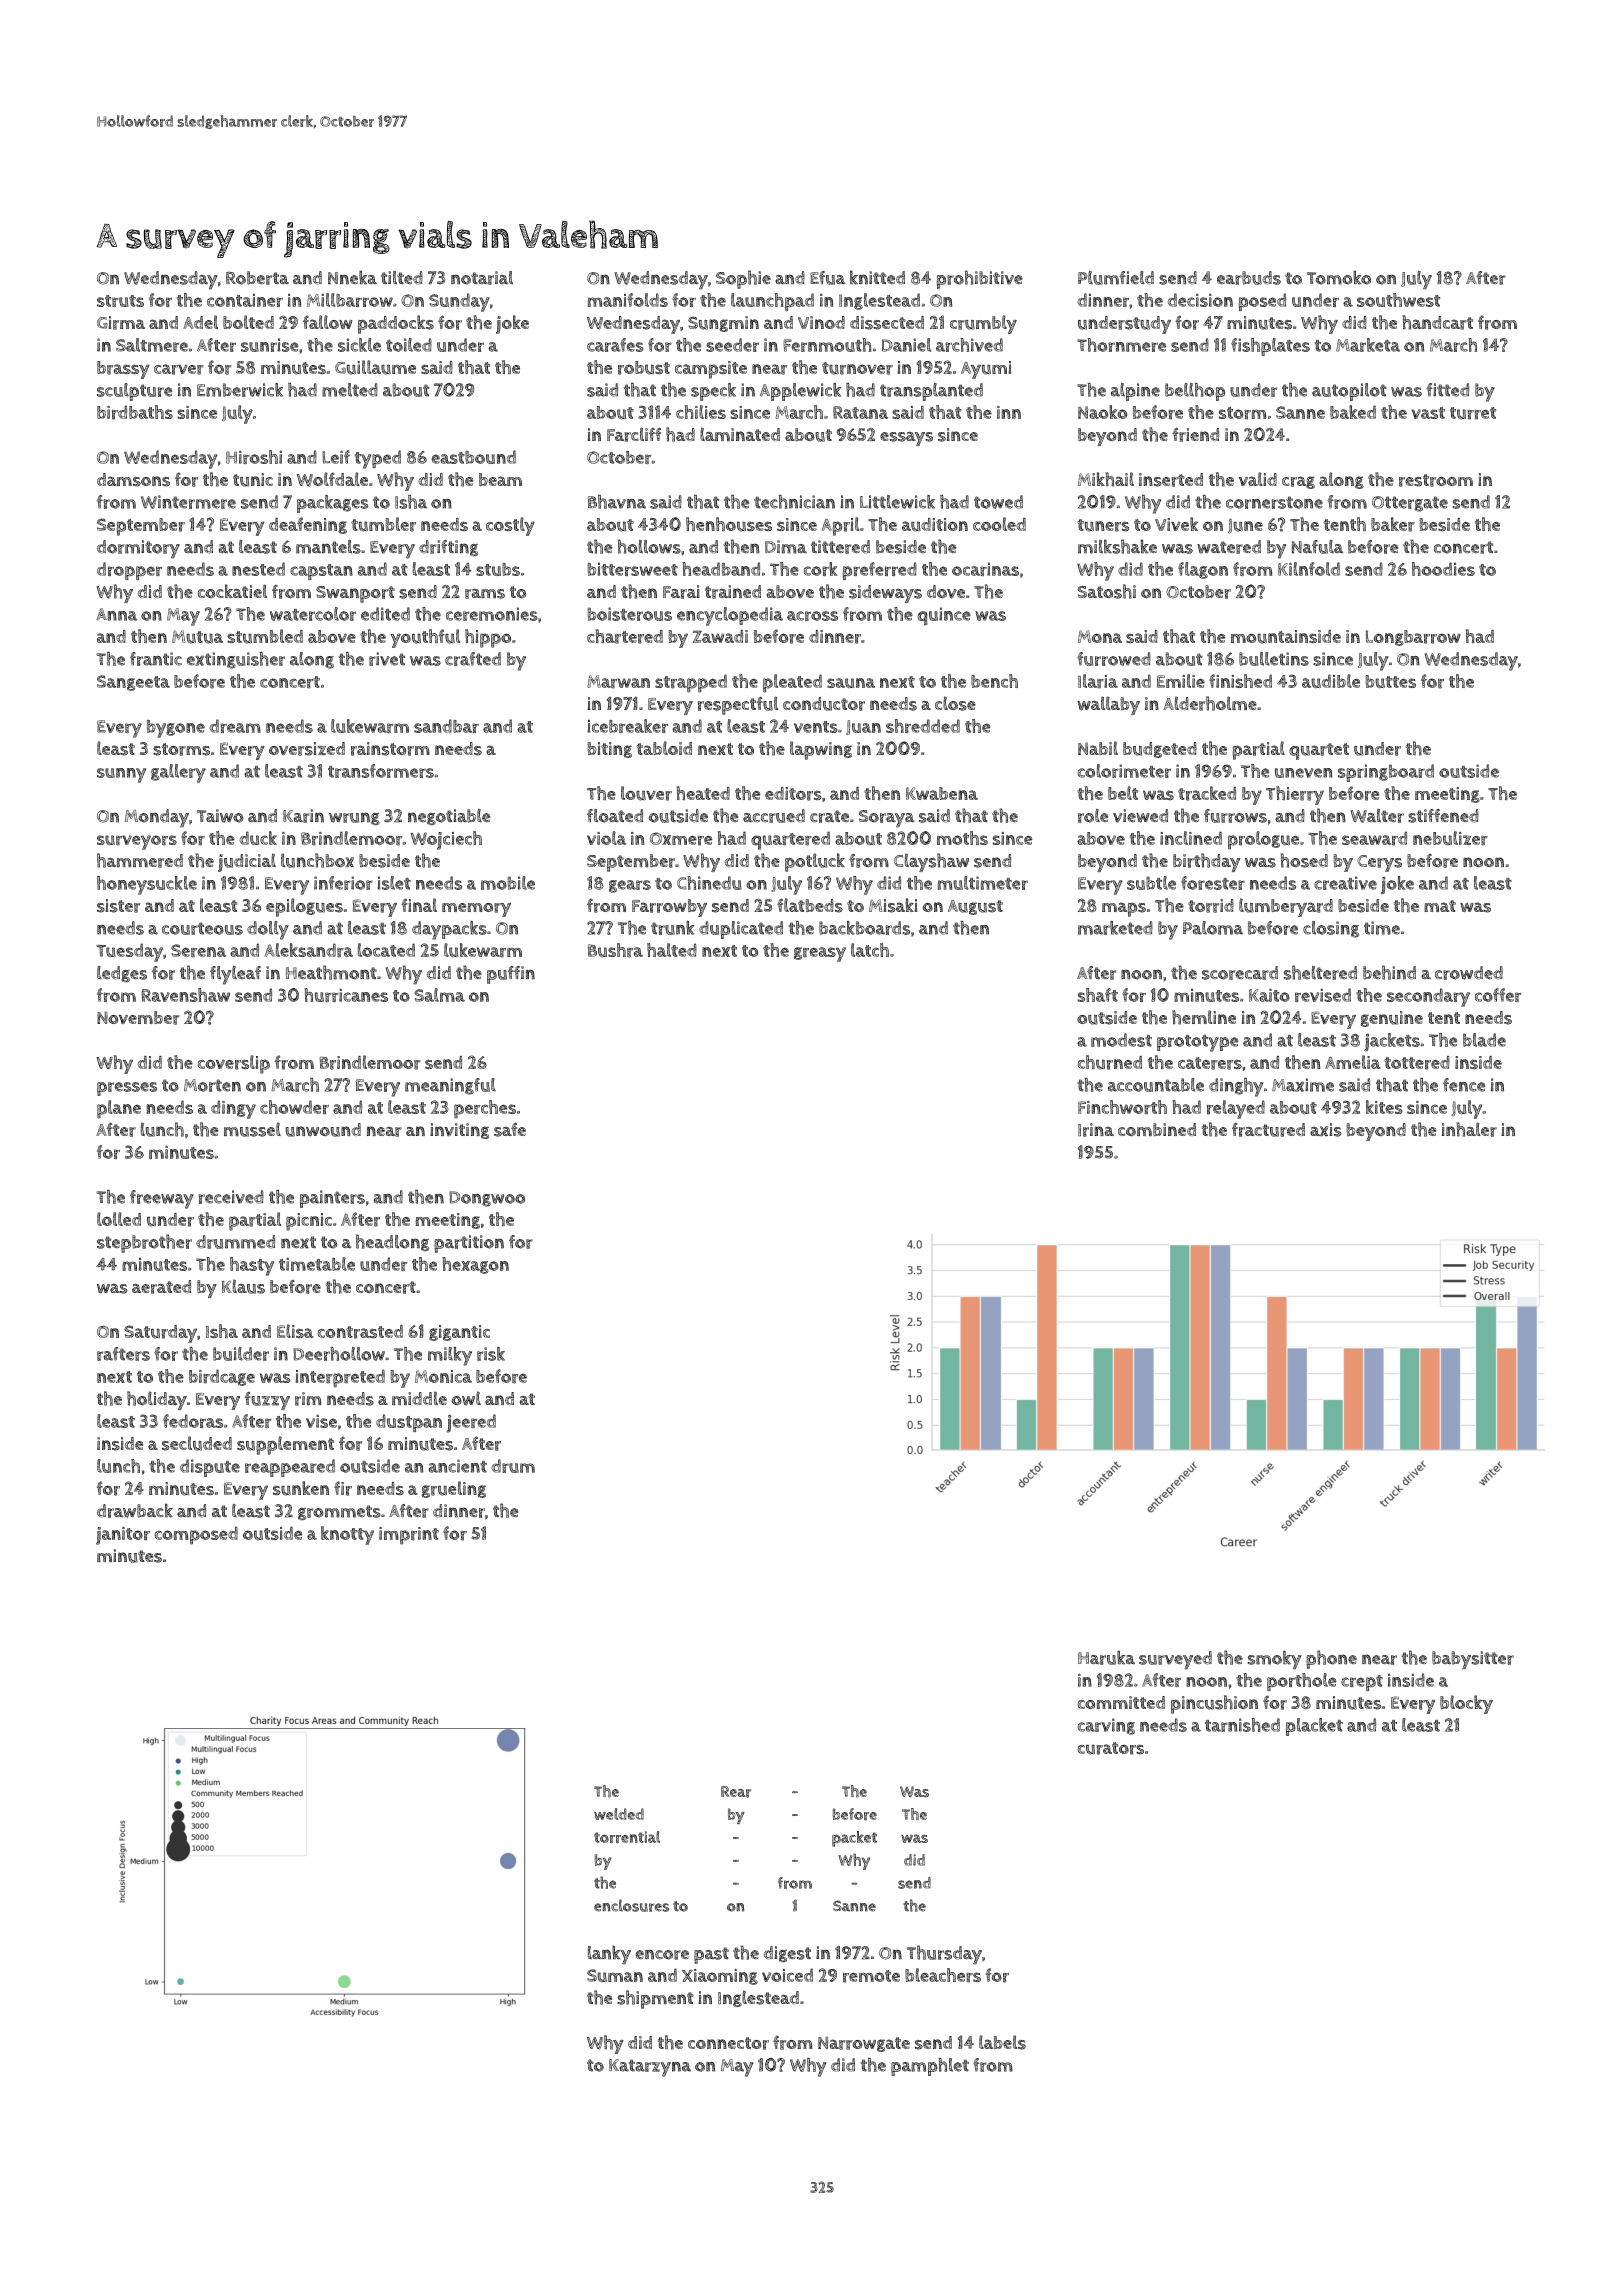 The image size is (1620, 2292). What do you see at coordinates (1469, 1129) in the screenshot?
I see `inhaler` at bounding box center [1469, 1129].
